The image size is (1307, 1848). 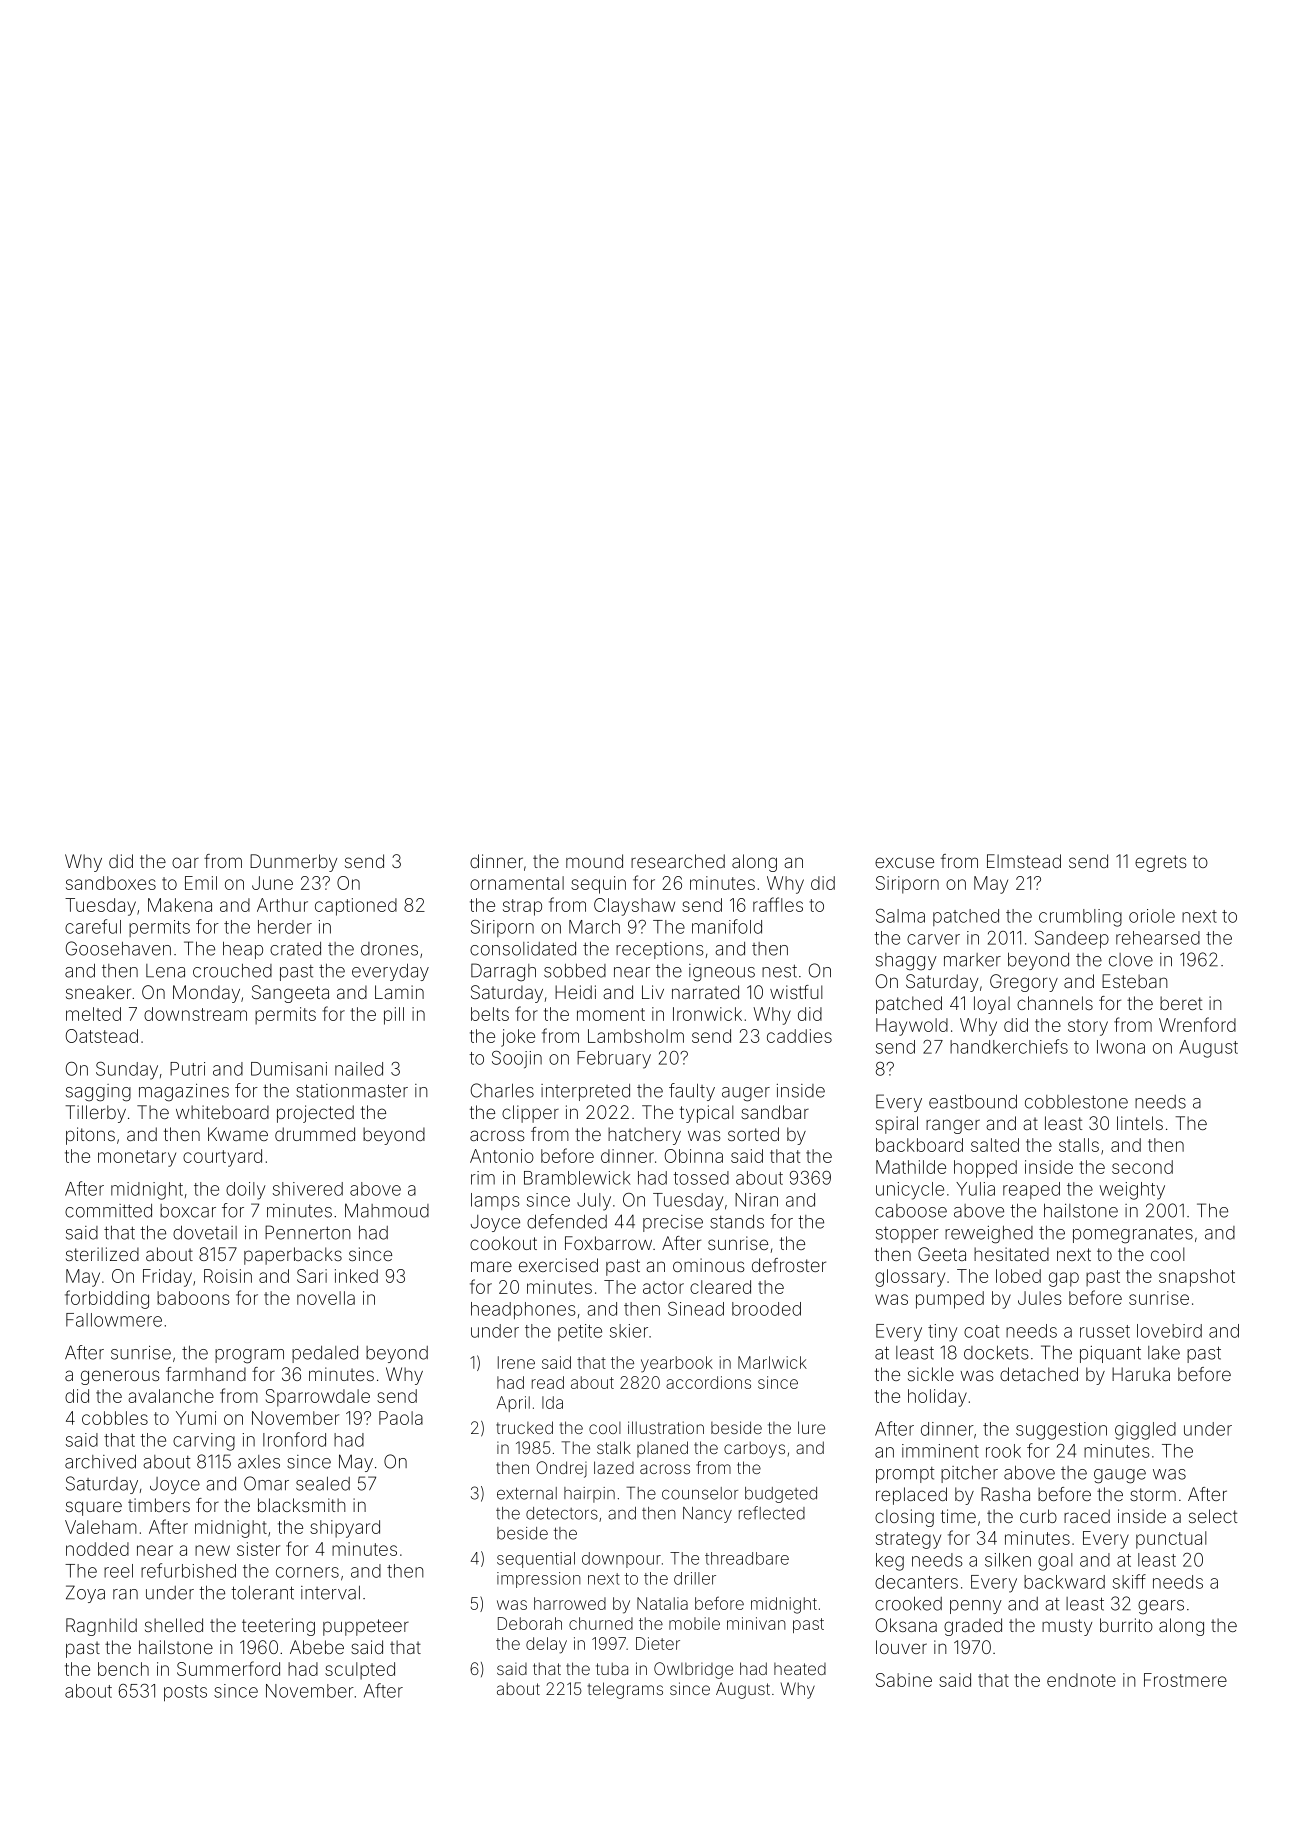 I want to click on crumbling, so click(x=1080, y=918).
